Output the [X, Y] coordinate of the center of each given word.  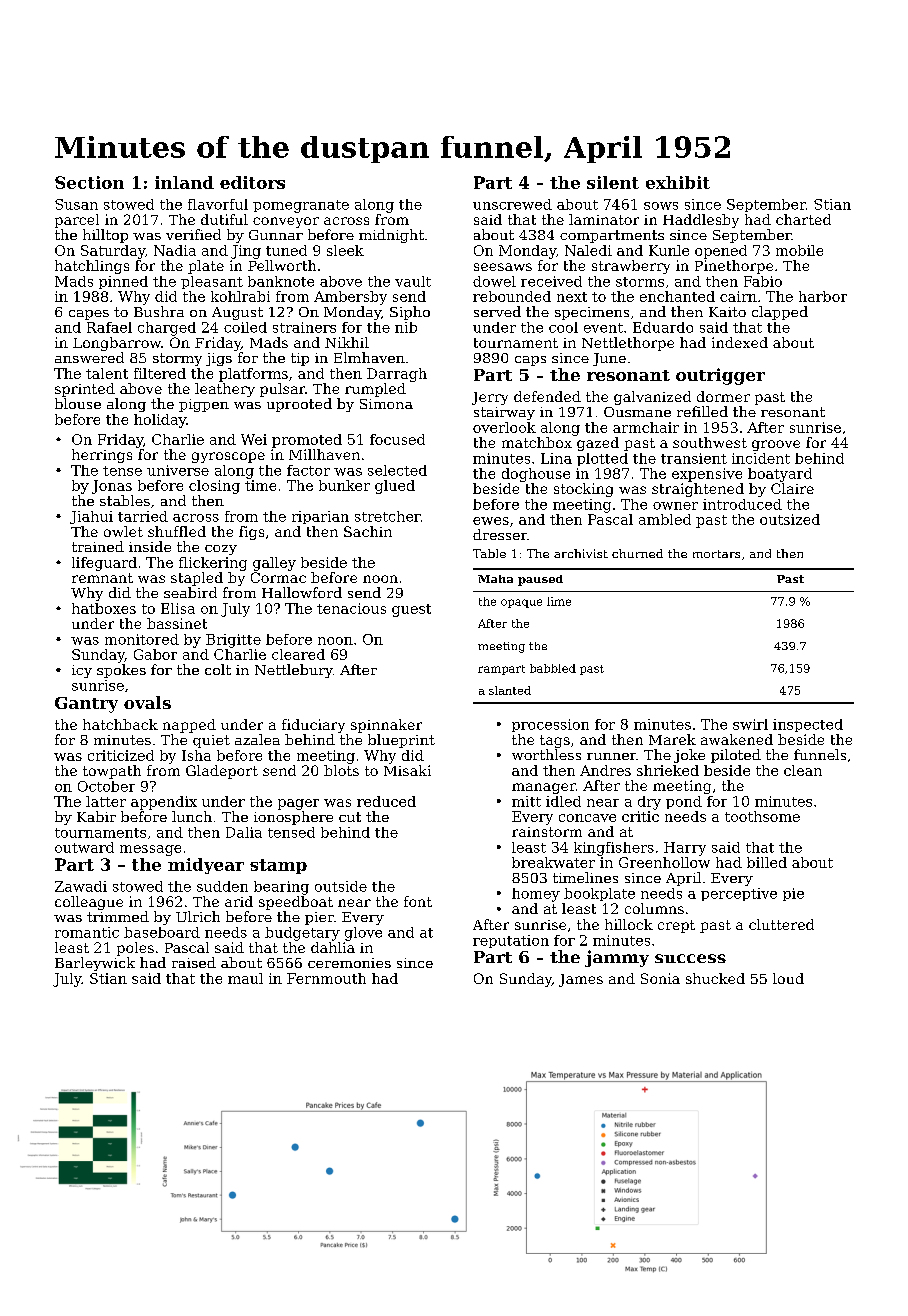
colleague [89, 903]
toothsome [762, 816]
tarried [143, 516]
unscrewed [512, 204]
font [418, 901]
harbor [823, 296]
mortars [716, 554]
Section [89, 182]
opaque [521, 603]
